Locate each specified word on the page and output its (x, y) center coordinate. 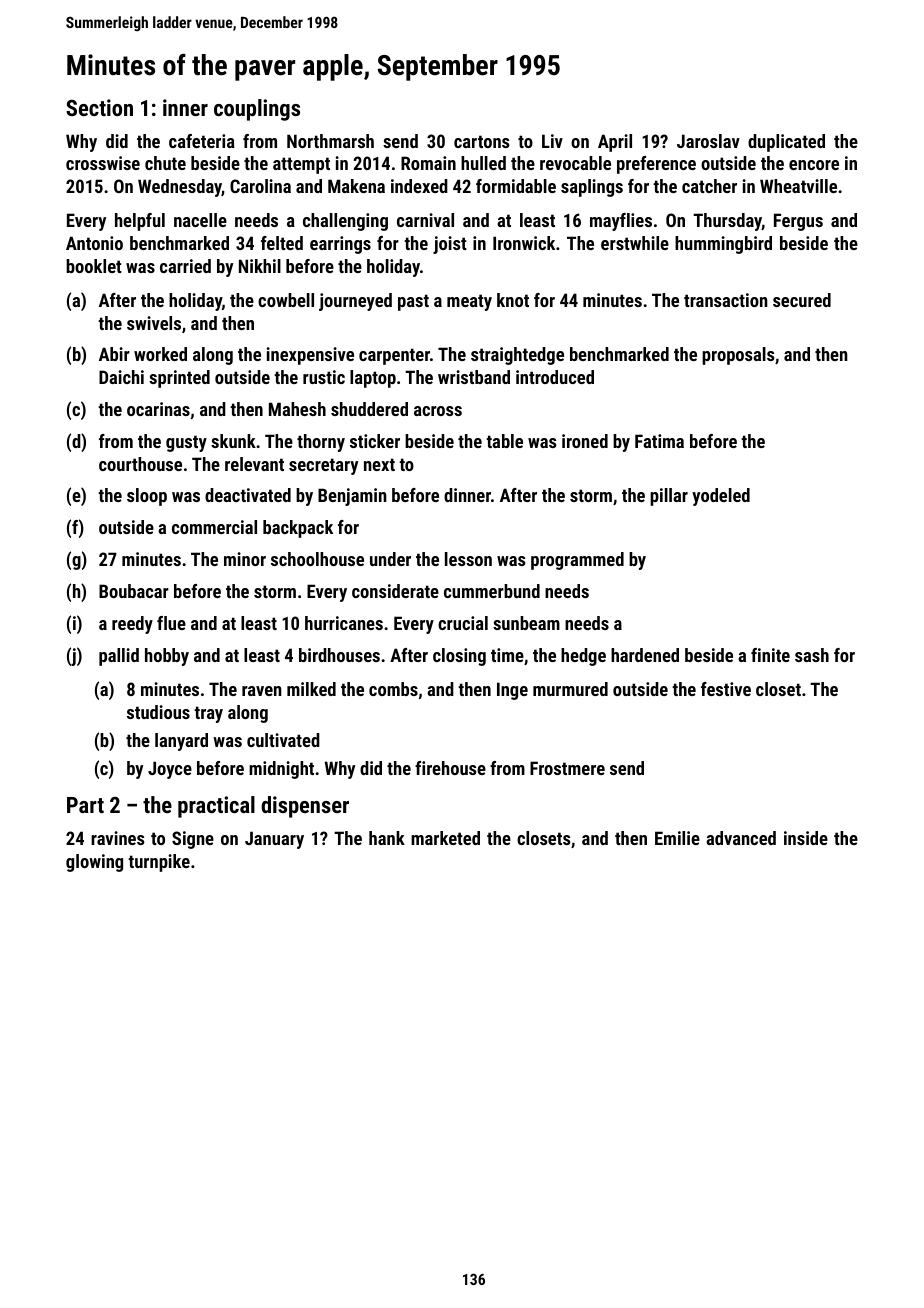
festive (726, 689)
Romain (428, 163)
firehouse (450, 768)
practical (216, 807)
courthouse (140, 464)
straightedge (517, 356)
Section (99, 107)
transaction (726, 300)
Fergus (798, 222)
